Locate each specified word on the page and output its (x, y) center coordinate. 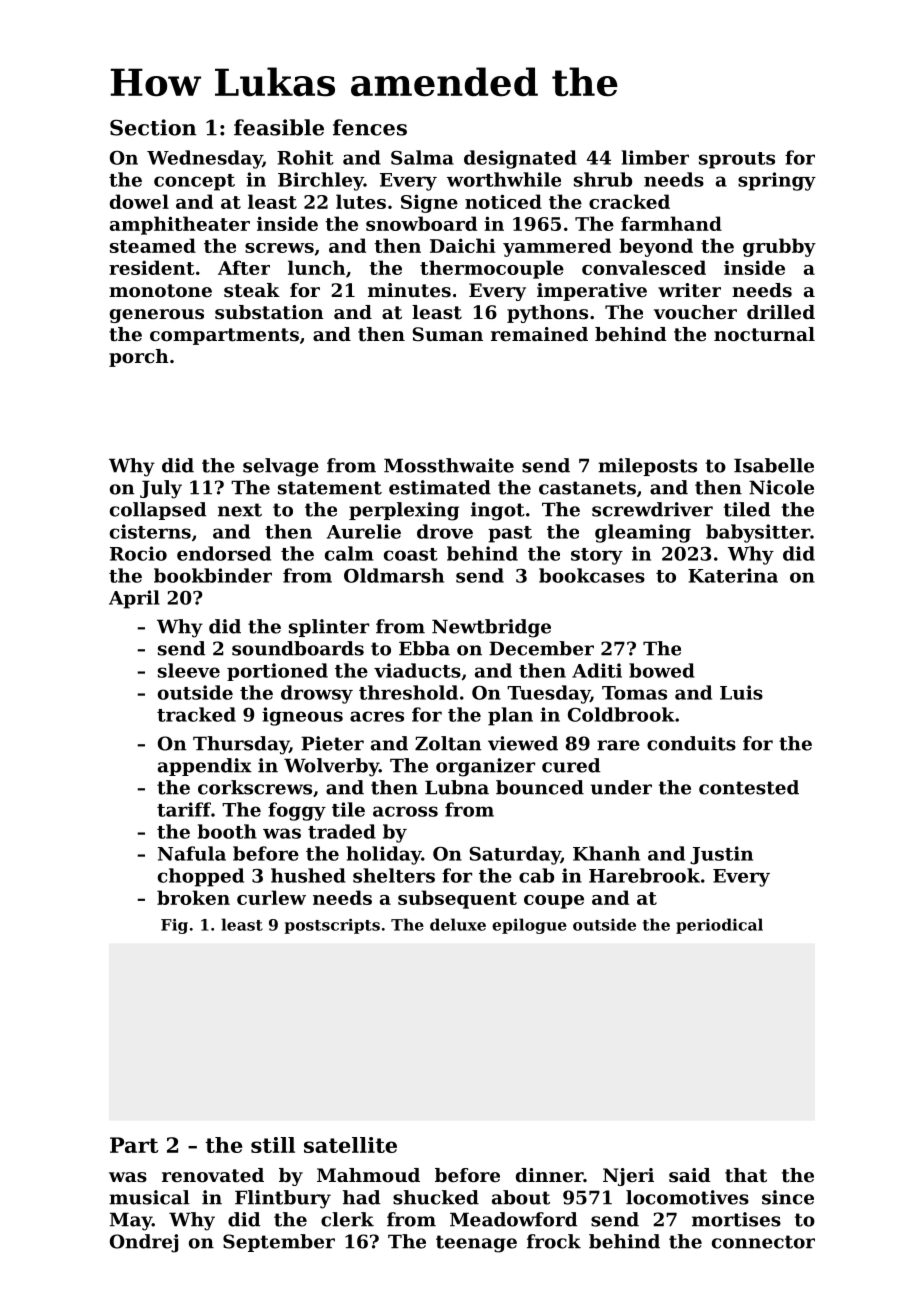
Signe (429, 203)
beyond (656, 247)
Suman (447, 334)
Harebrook (644, 875)
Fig (174, 926)
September (279, 1243)
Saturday (515, 855)
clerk (347, 1219)
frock (554, 1241)
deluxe (458, 924)
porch (139, 358)
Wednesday (204, 159)
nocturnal (764, 334)
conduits (691, 743)
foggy (297, 811)
